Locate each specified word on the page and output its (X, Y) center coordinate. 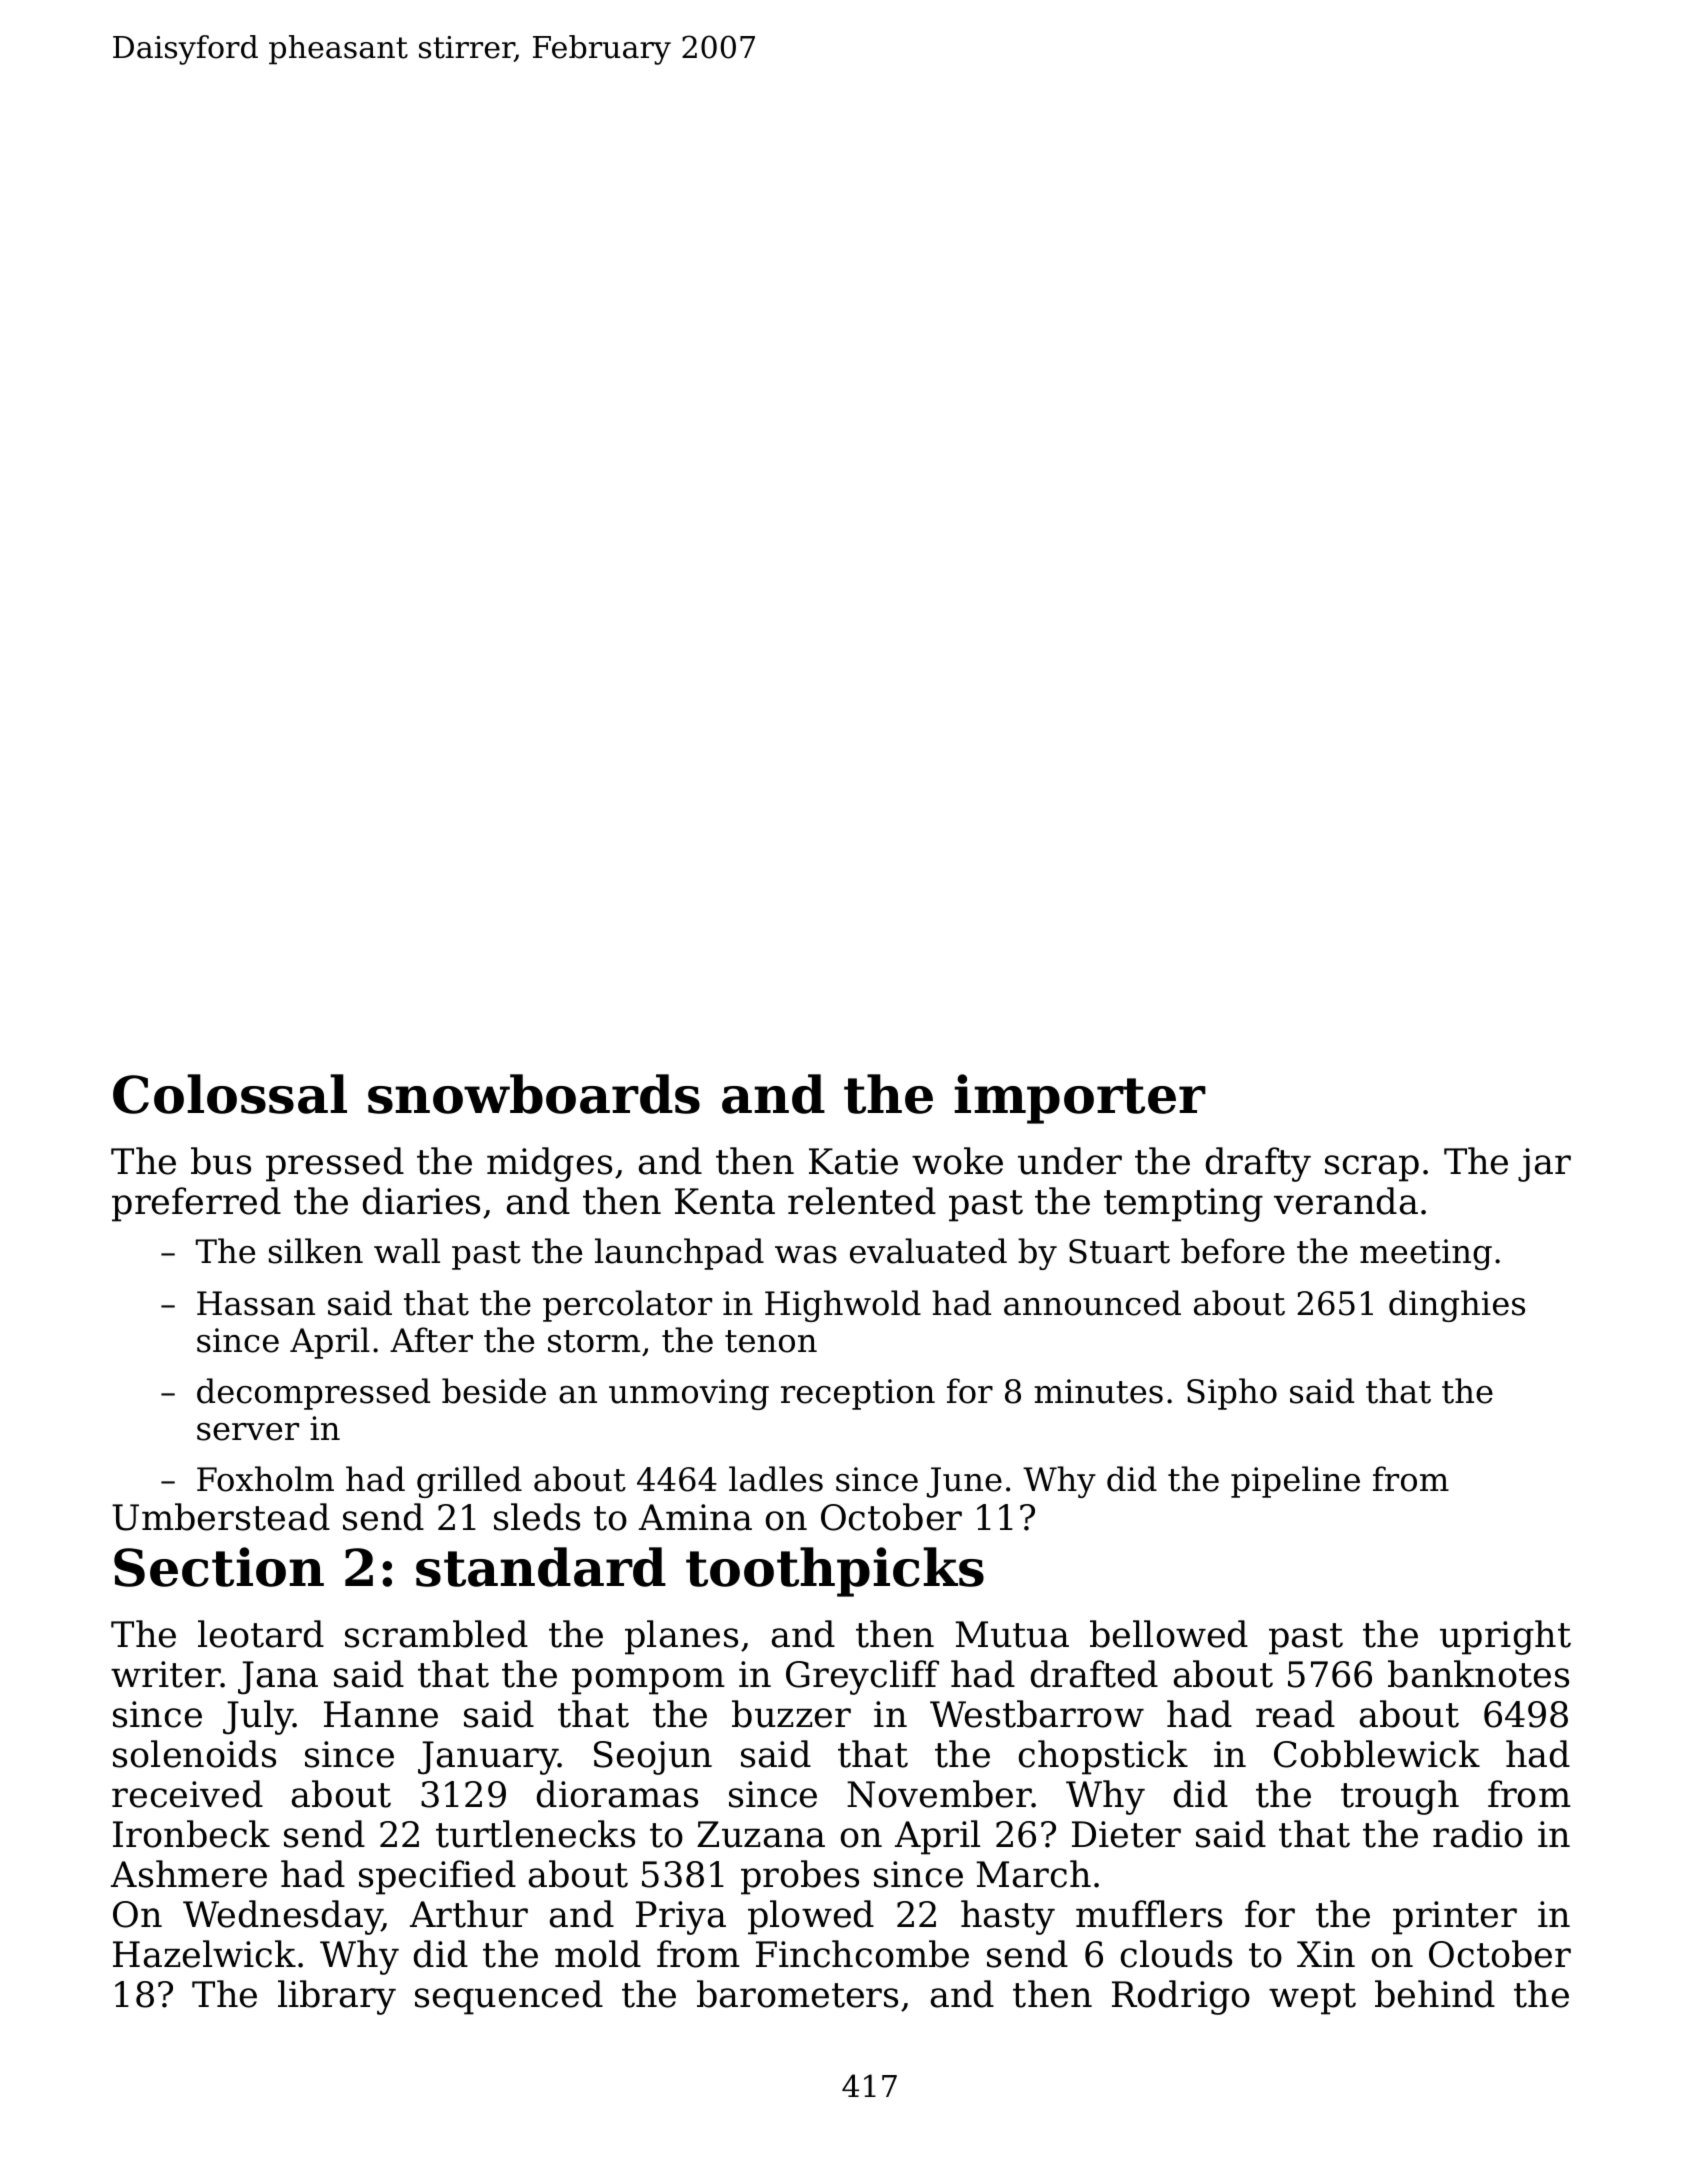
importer (1080, 1099)
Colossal (230, 1094)
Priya (681, 1918)
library (337, 1997)
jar (1544, 1165)
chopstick (1103, 1757)
